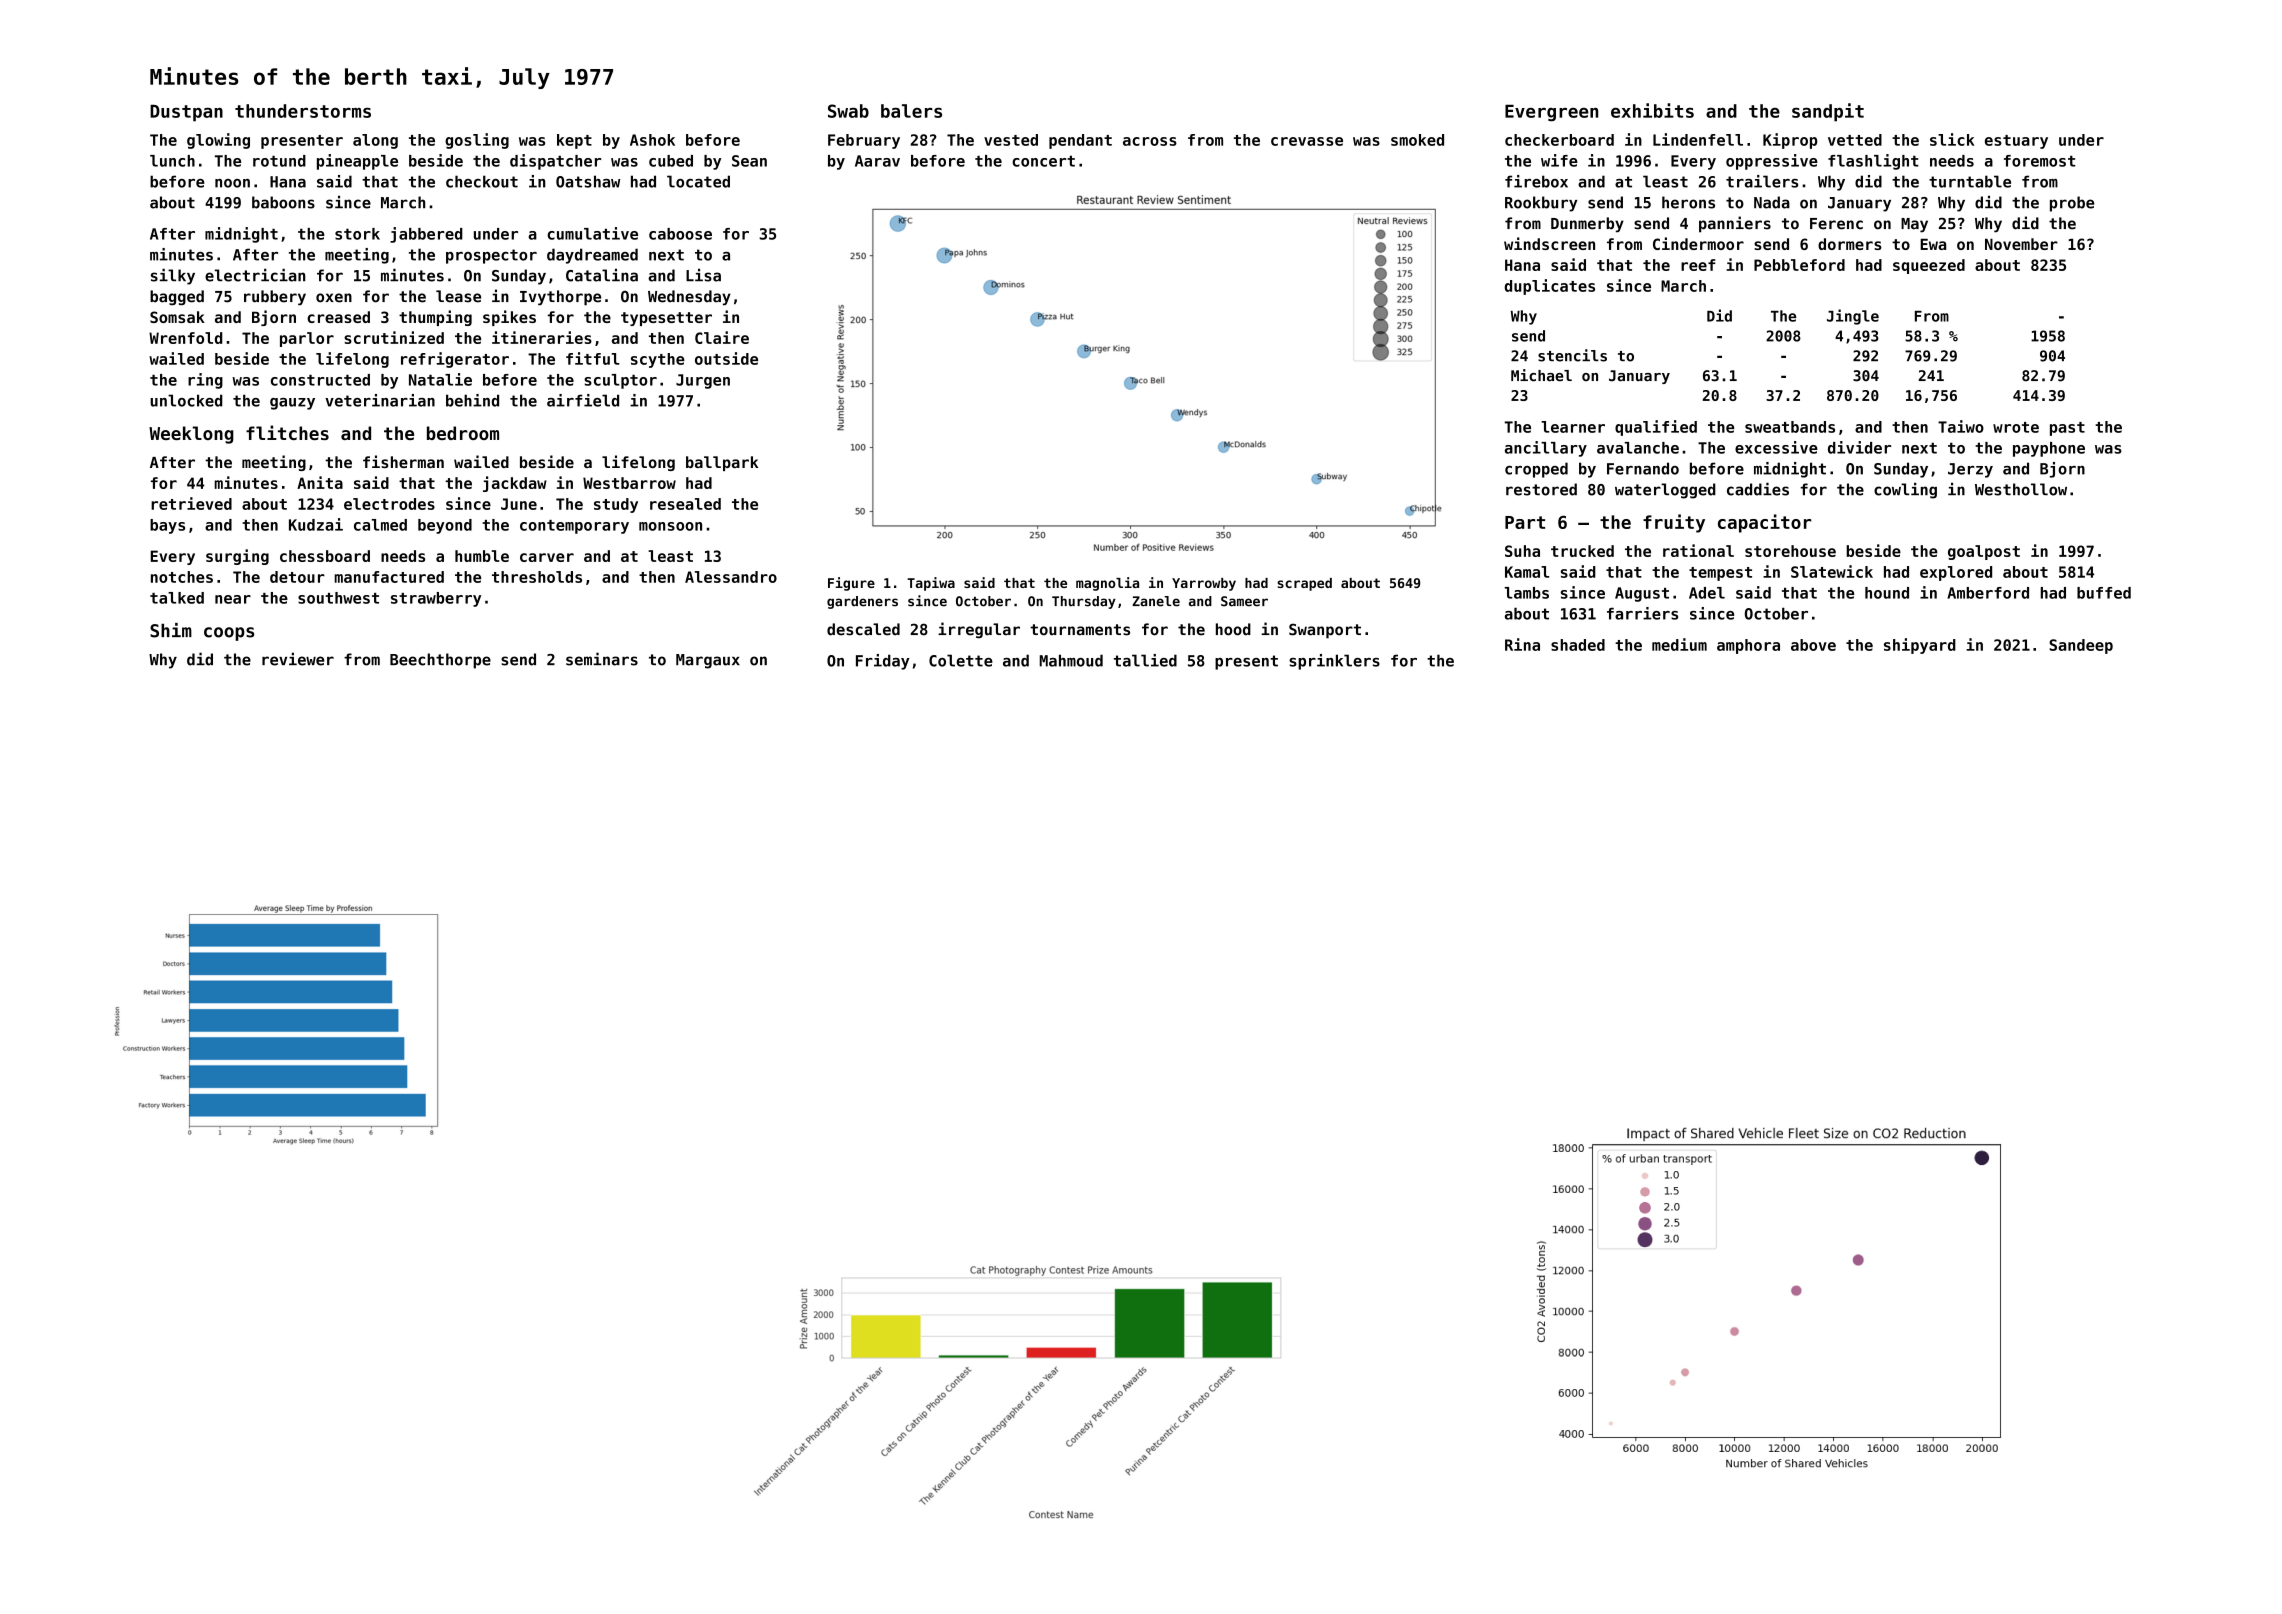 The width and height of the image is (2282, 1614). Describe the element at coordinates (911, 111) in the image. I see `balers` at that location.
